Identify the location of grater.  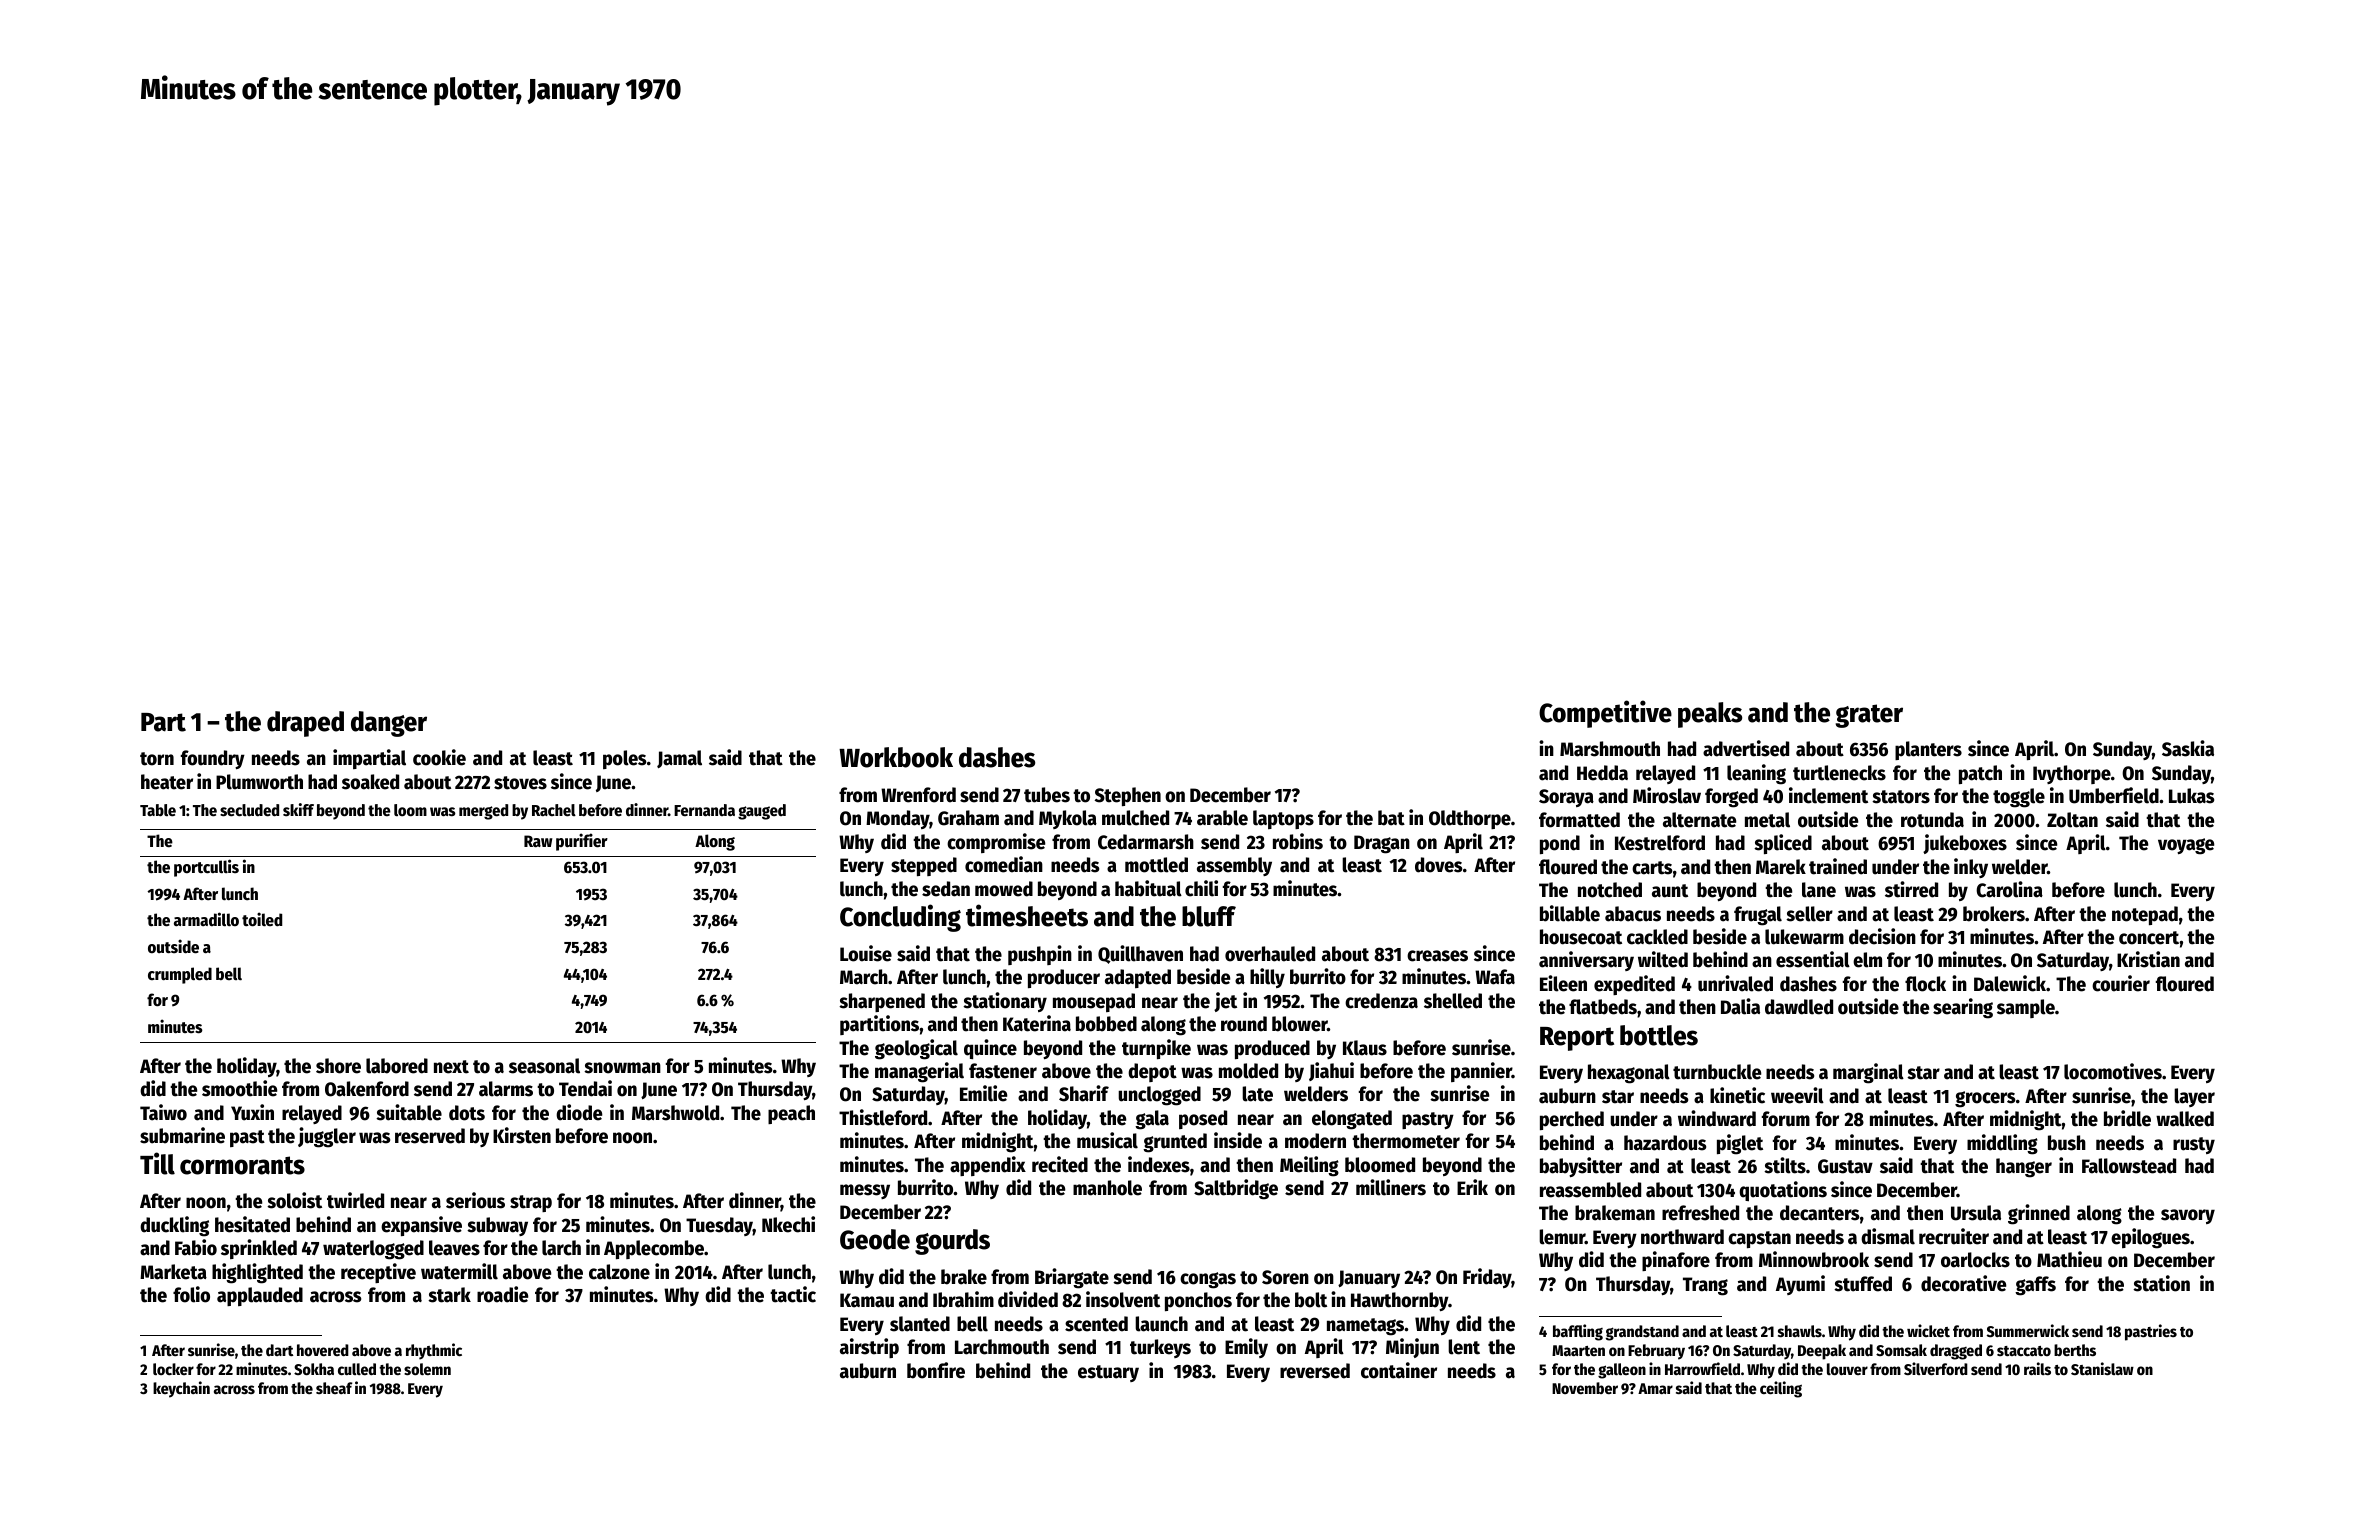
(1869, 716).
